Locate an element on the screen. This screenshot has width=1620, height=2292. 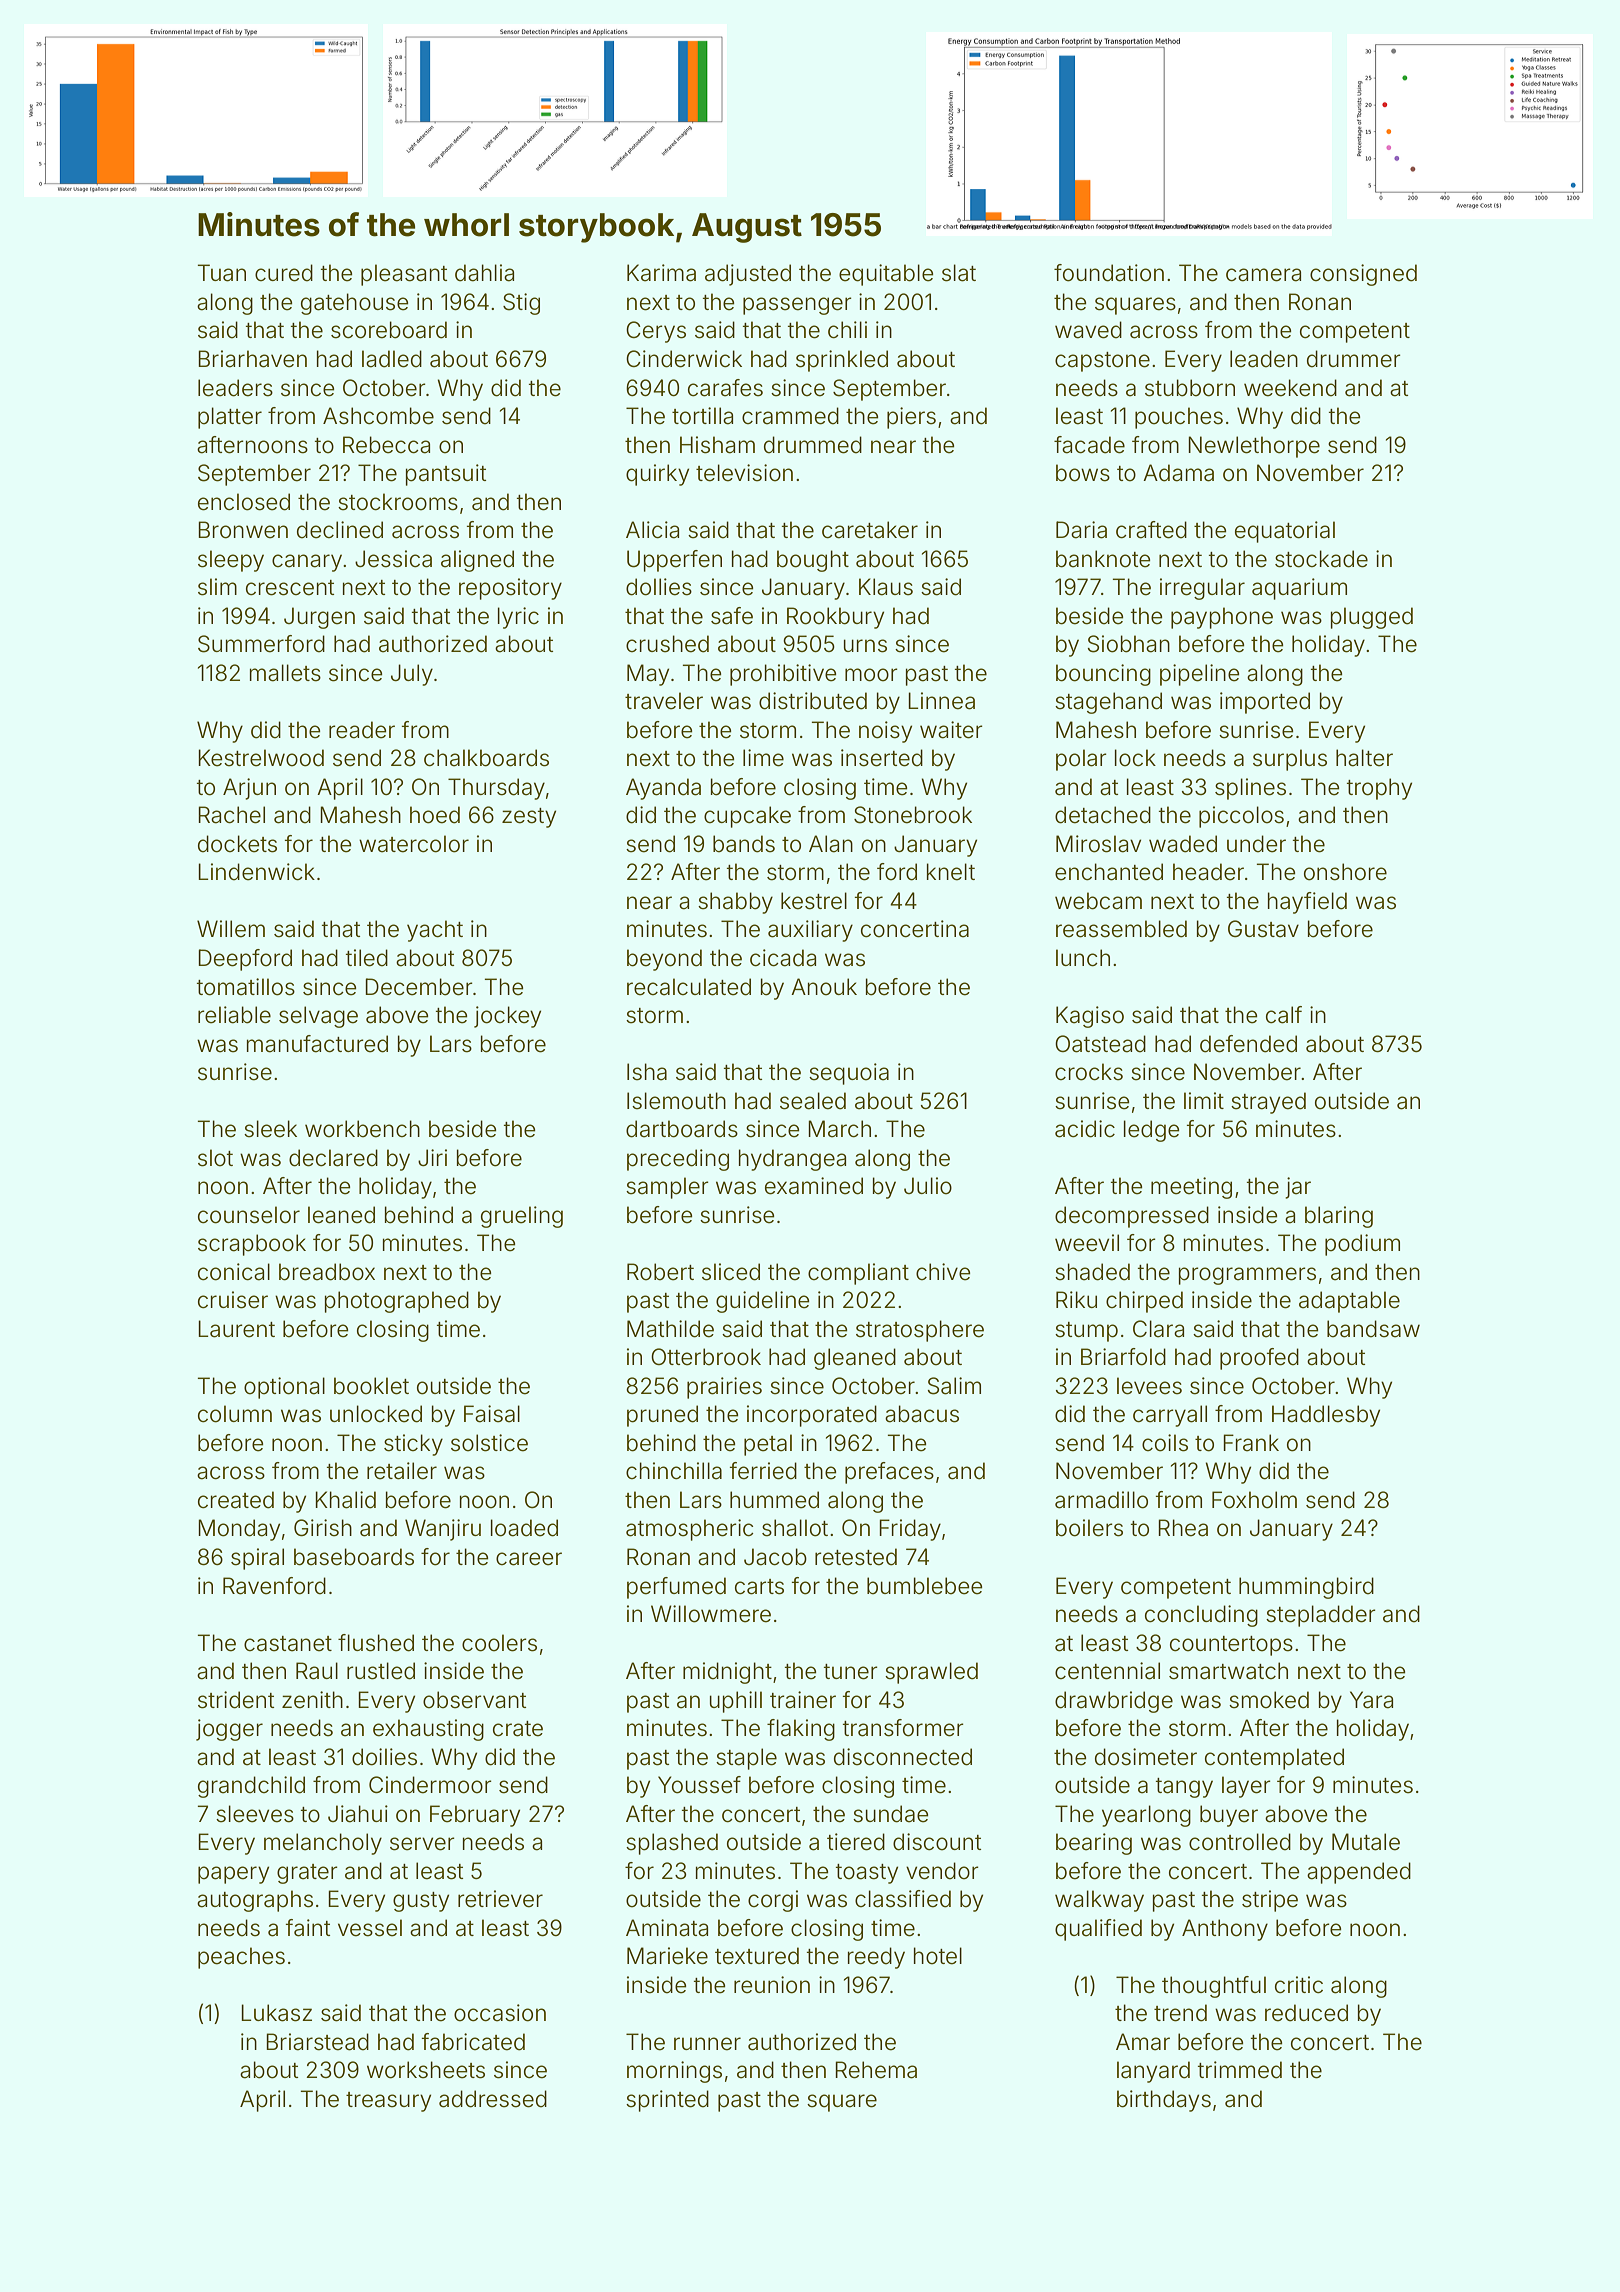
worksheets is located at coordinates (426, 2070).
